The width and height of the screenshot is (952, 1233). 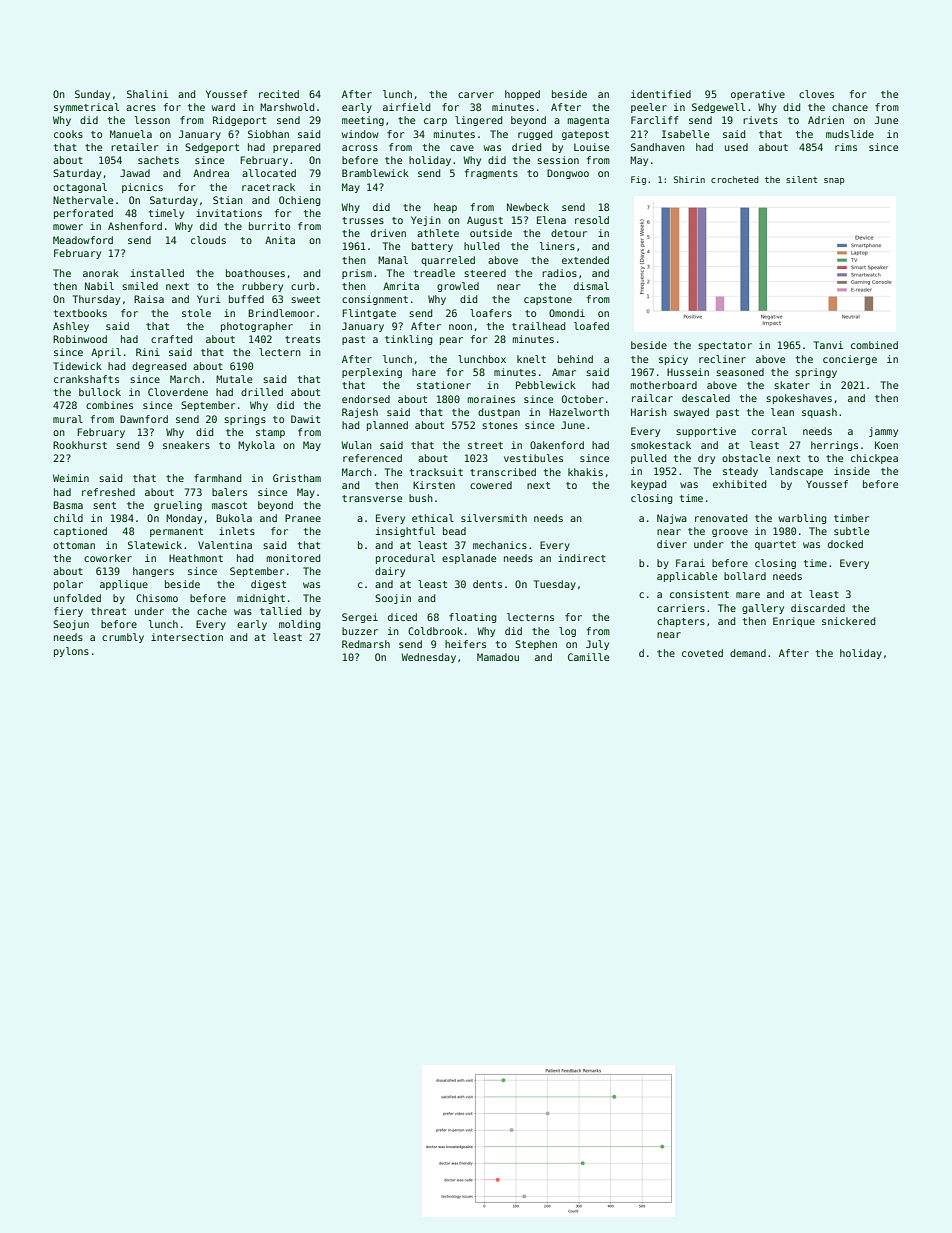 What do you see at coordinates (846, 147) in the screenshot?
I see `rims` at bounding box center [846, 147].
